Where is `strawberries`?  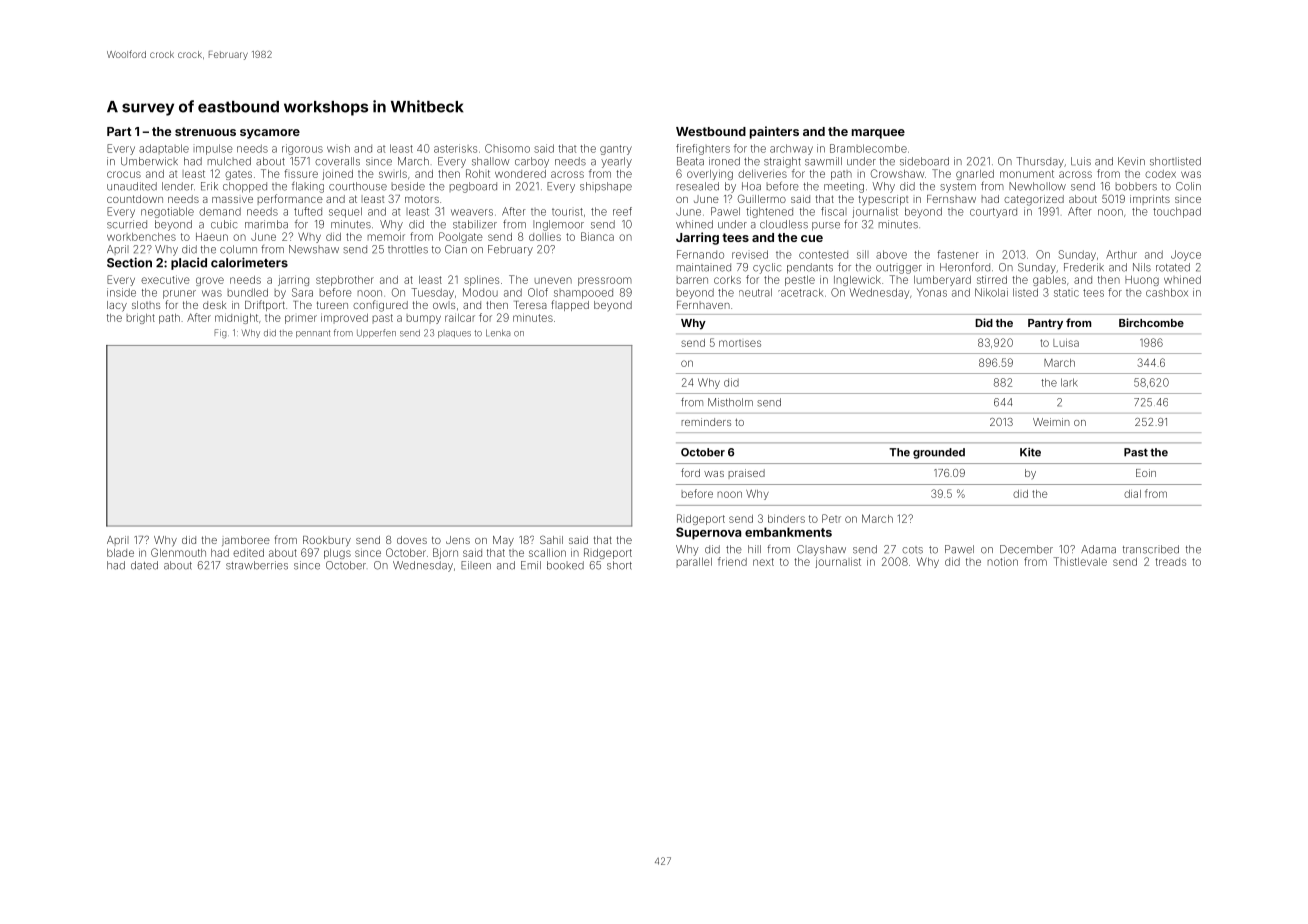
strawberries is located at coordinates (257, 565).
